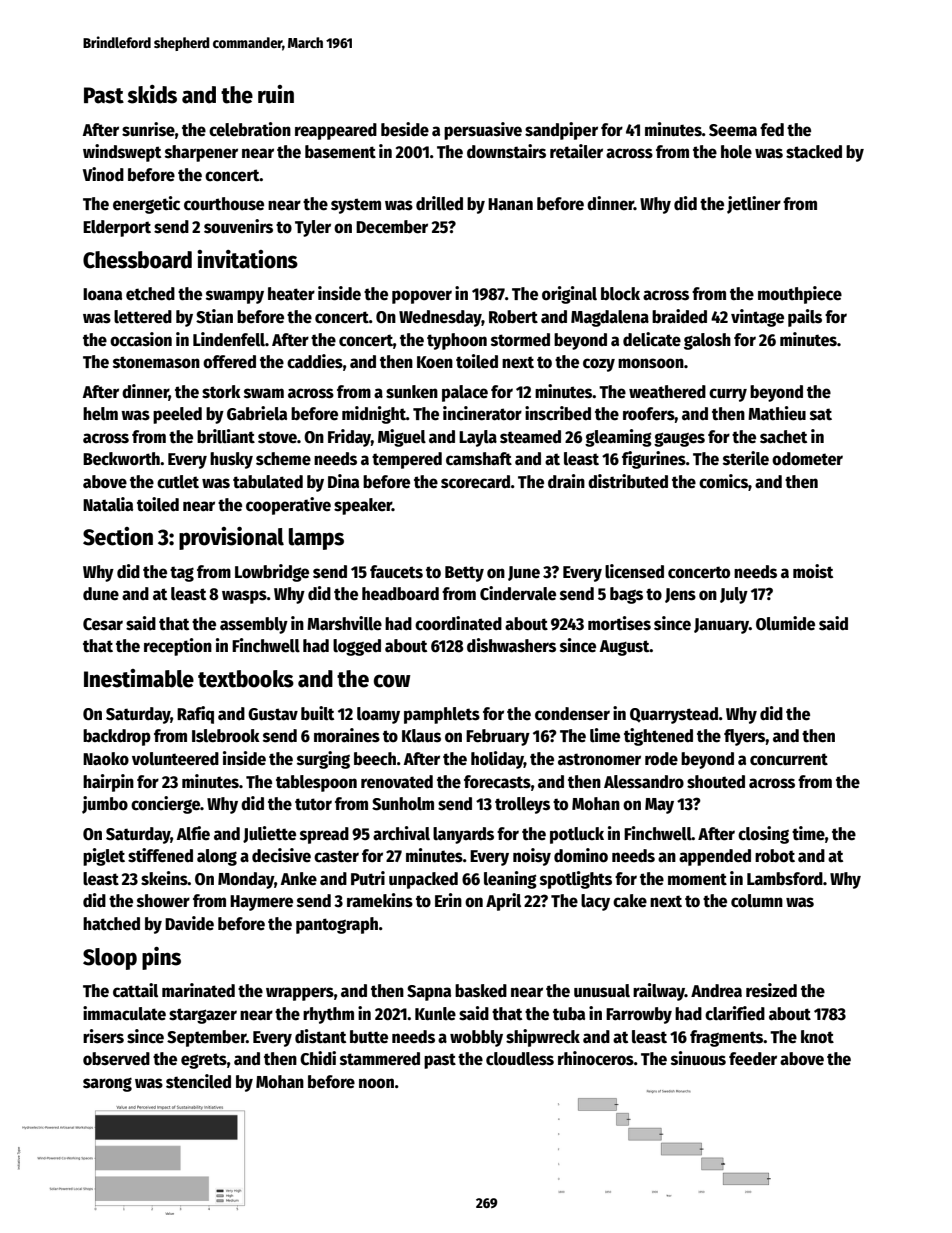  Describe the element at coordinates (276, 94) in the page. I see `ruin` at that location.
